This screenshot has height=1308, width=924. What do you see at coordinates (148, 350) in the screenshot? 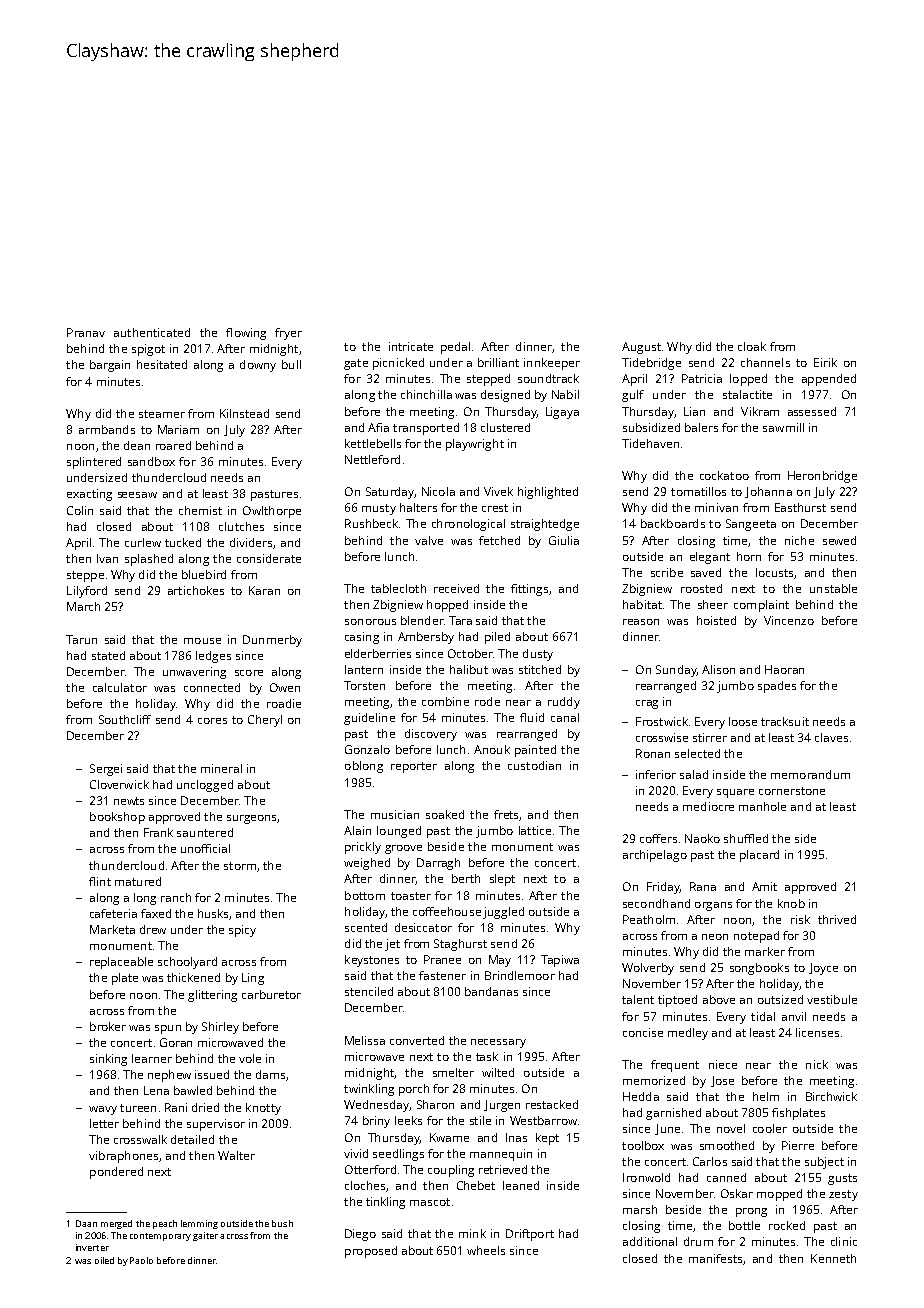
I see `spigot` at bounding box center [148, 350].
